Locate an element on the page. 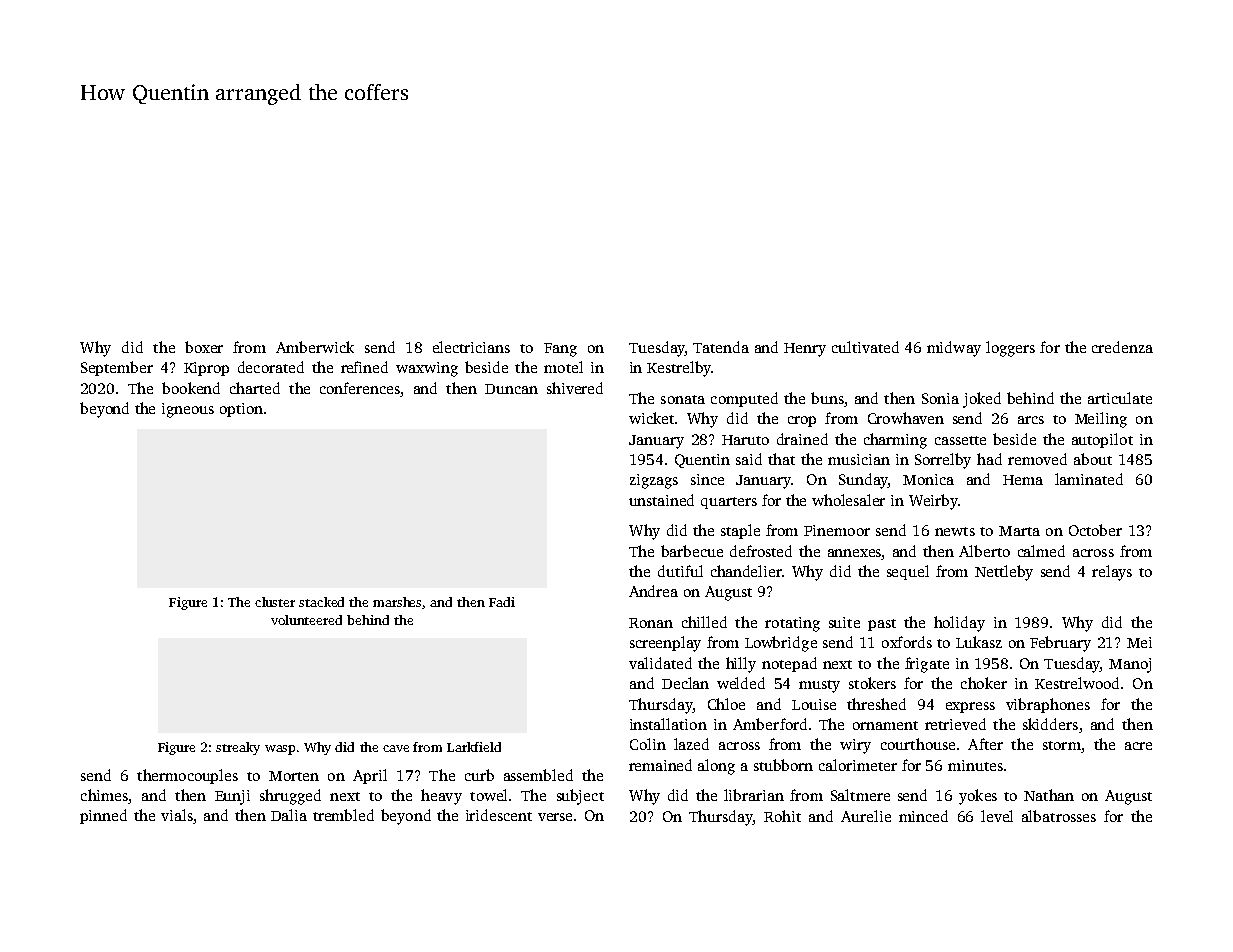  Alberto is located at coordinates (984, 551).
